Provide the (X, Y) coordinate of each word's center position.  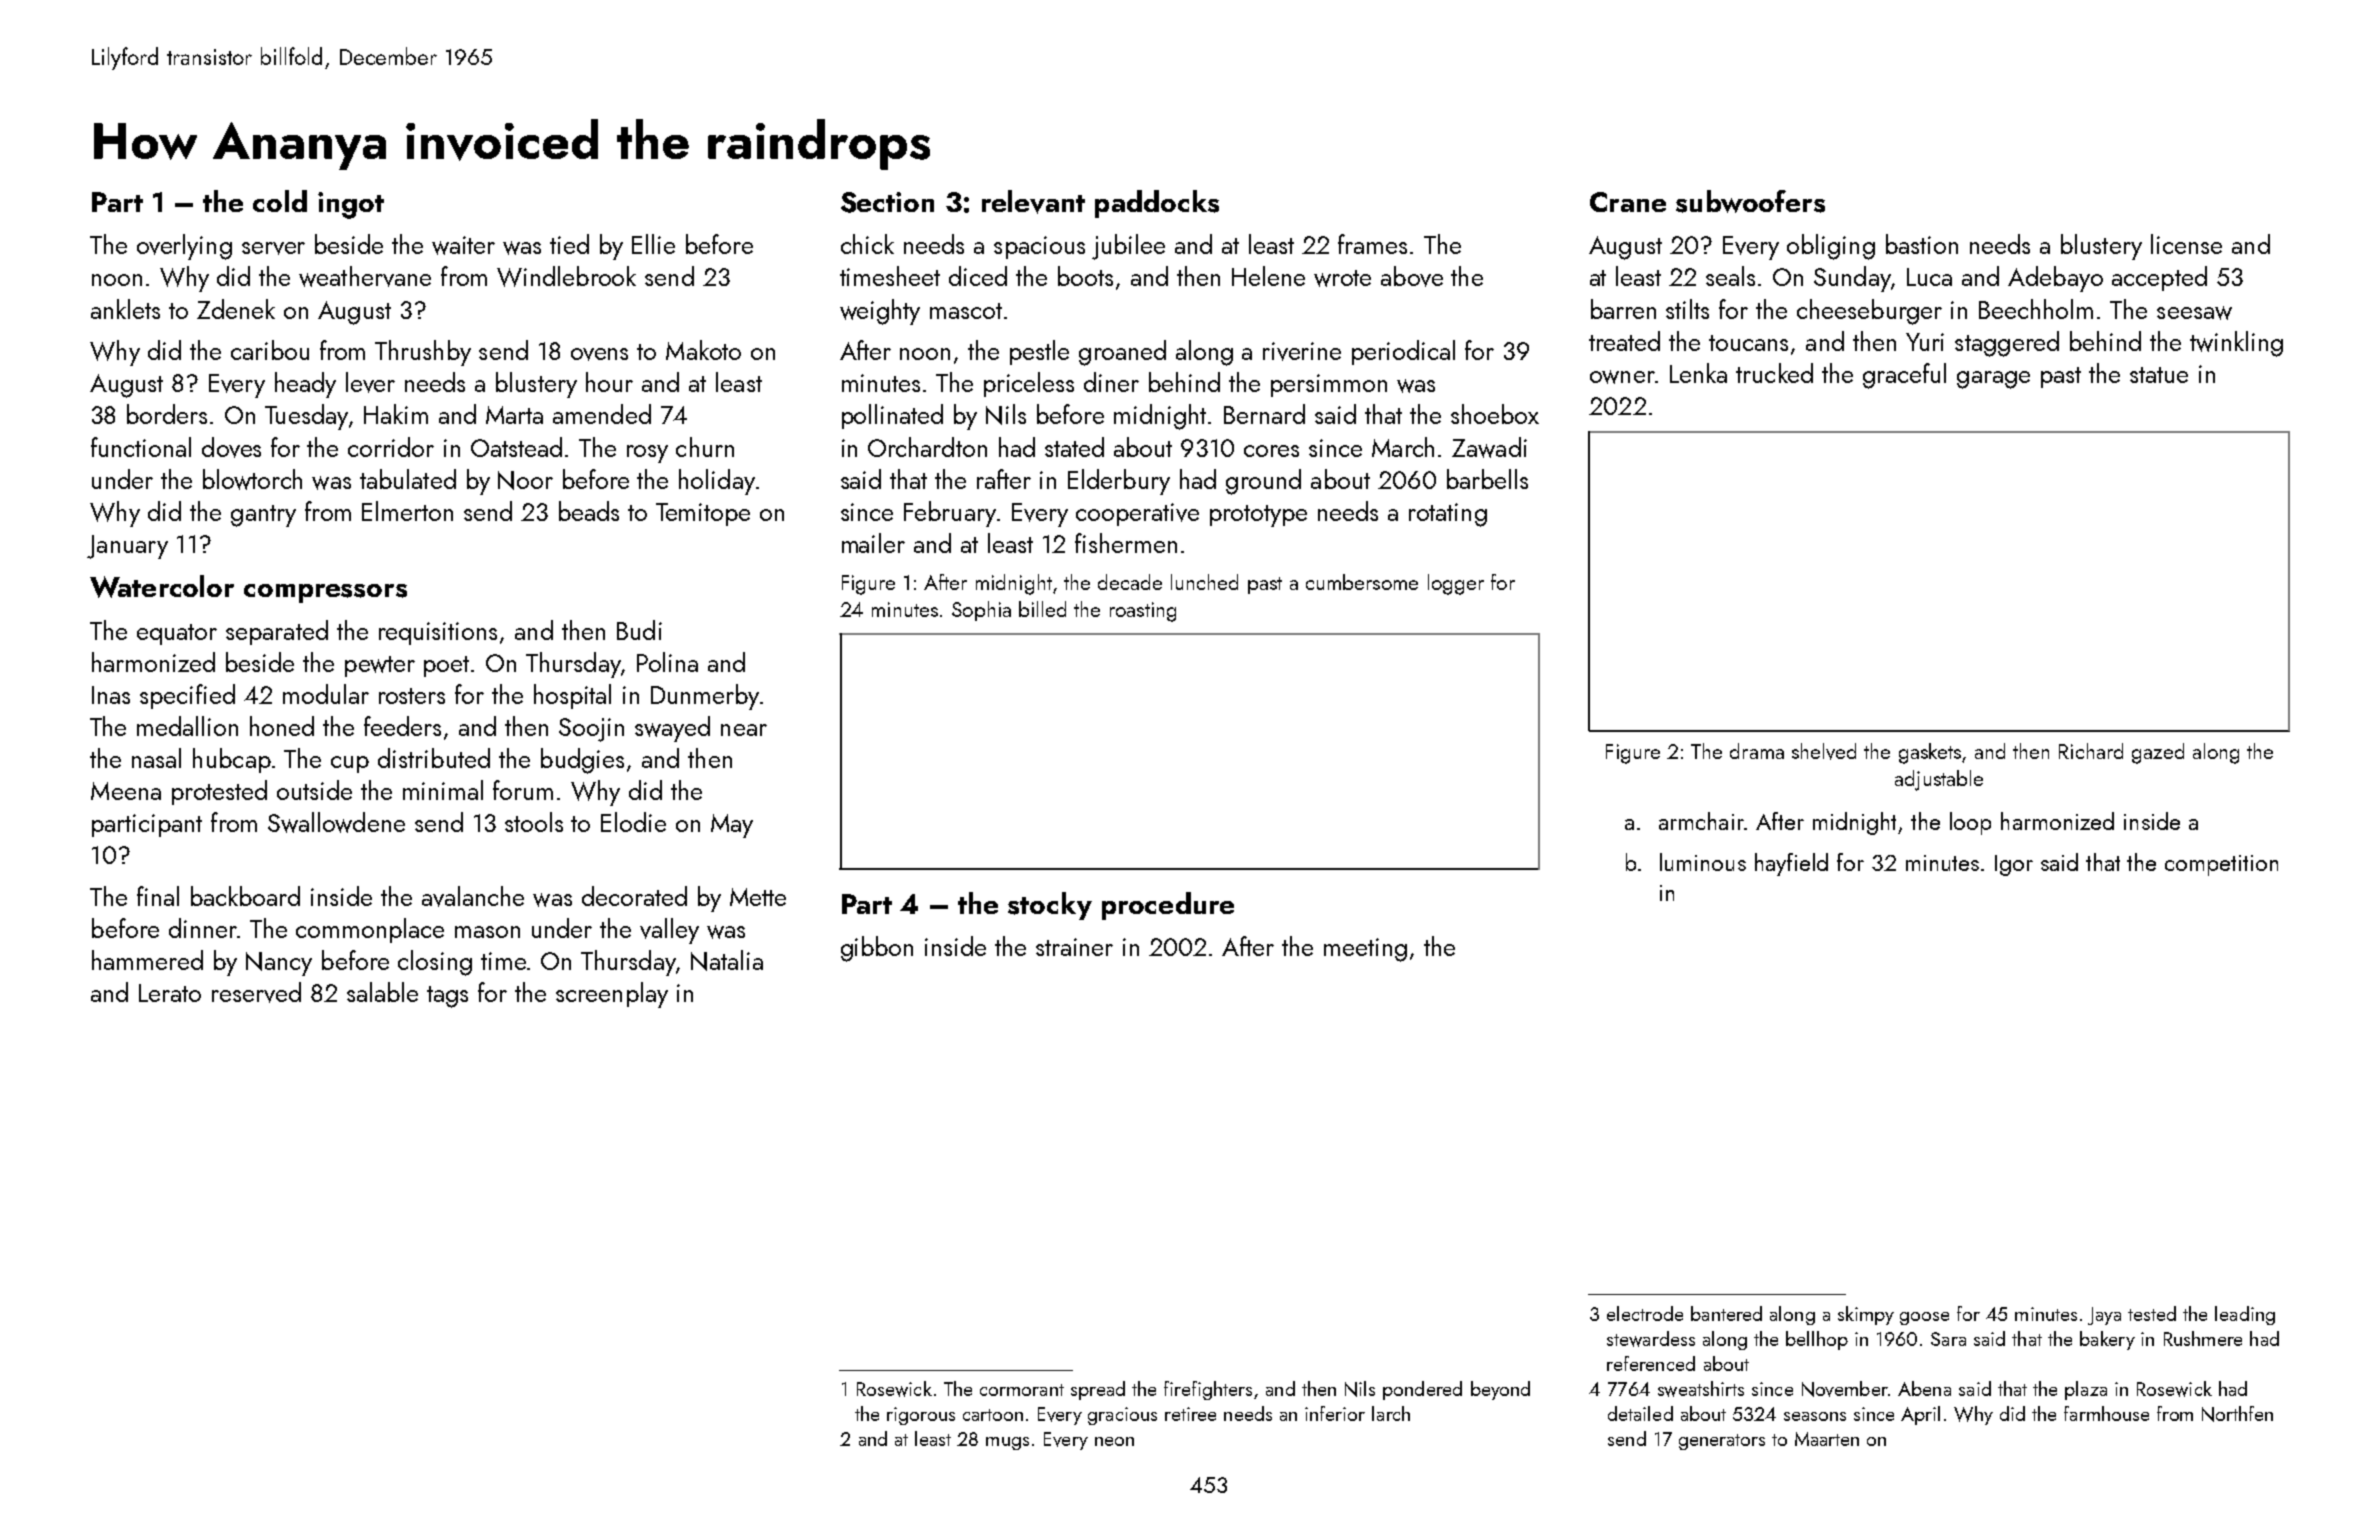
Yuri (1925, 342)
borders (167, 414)
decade (1130, 582)
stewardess (1651, 1339)
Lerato (170, 993)
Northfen (2237, 1414)
